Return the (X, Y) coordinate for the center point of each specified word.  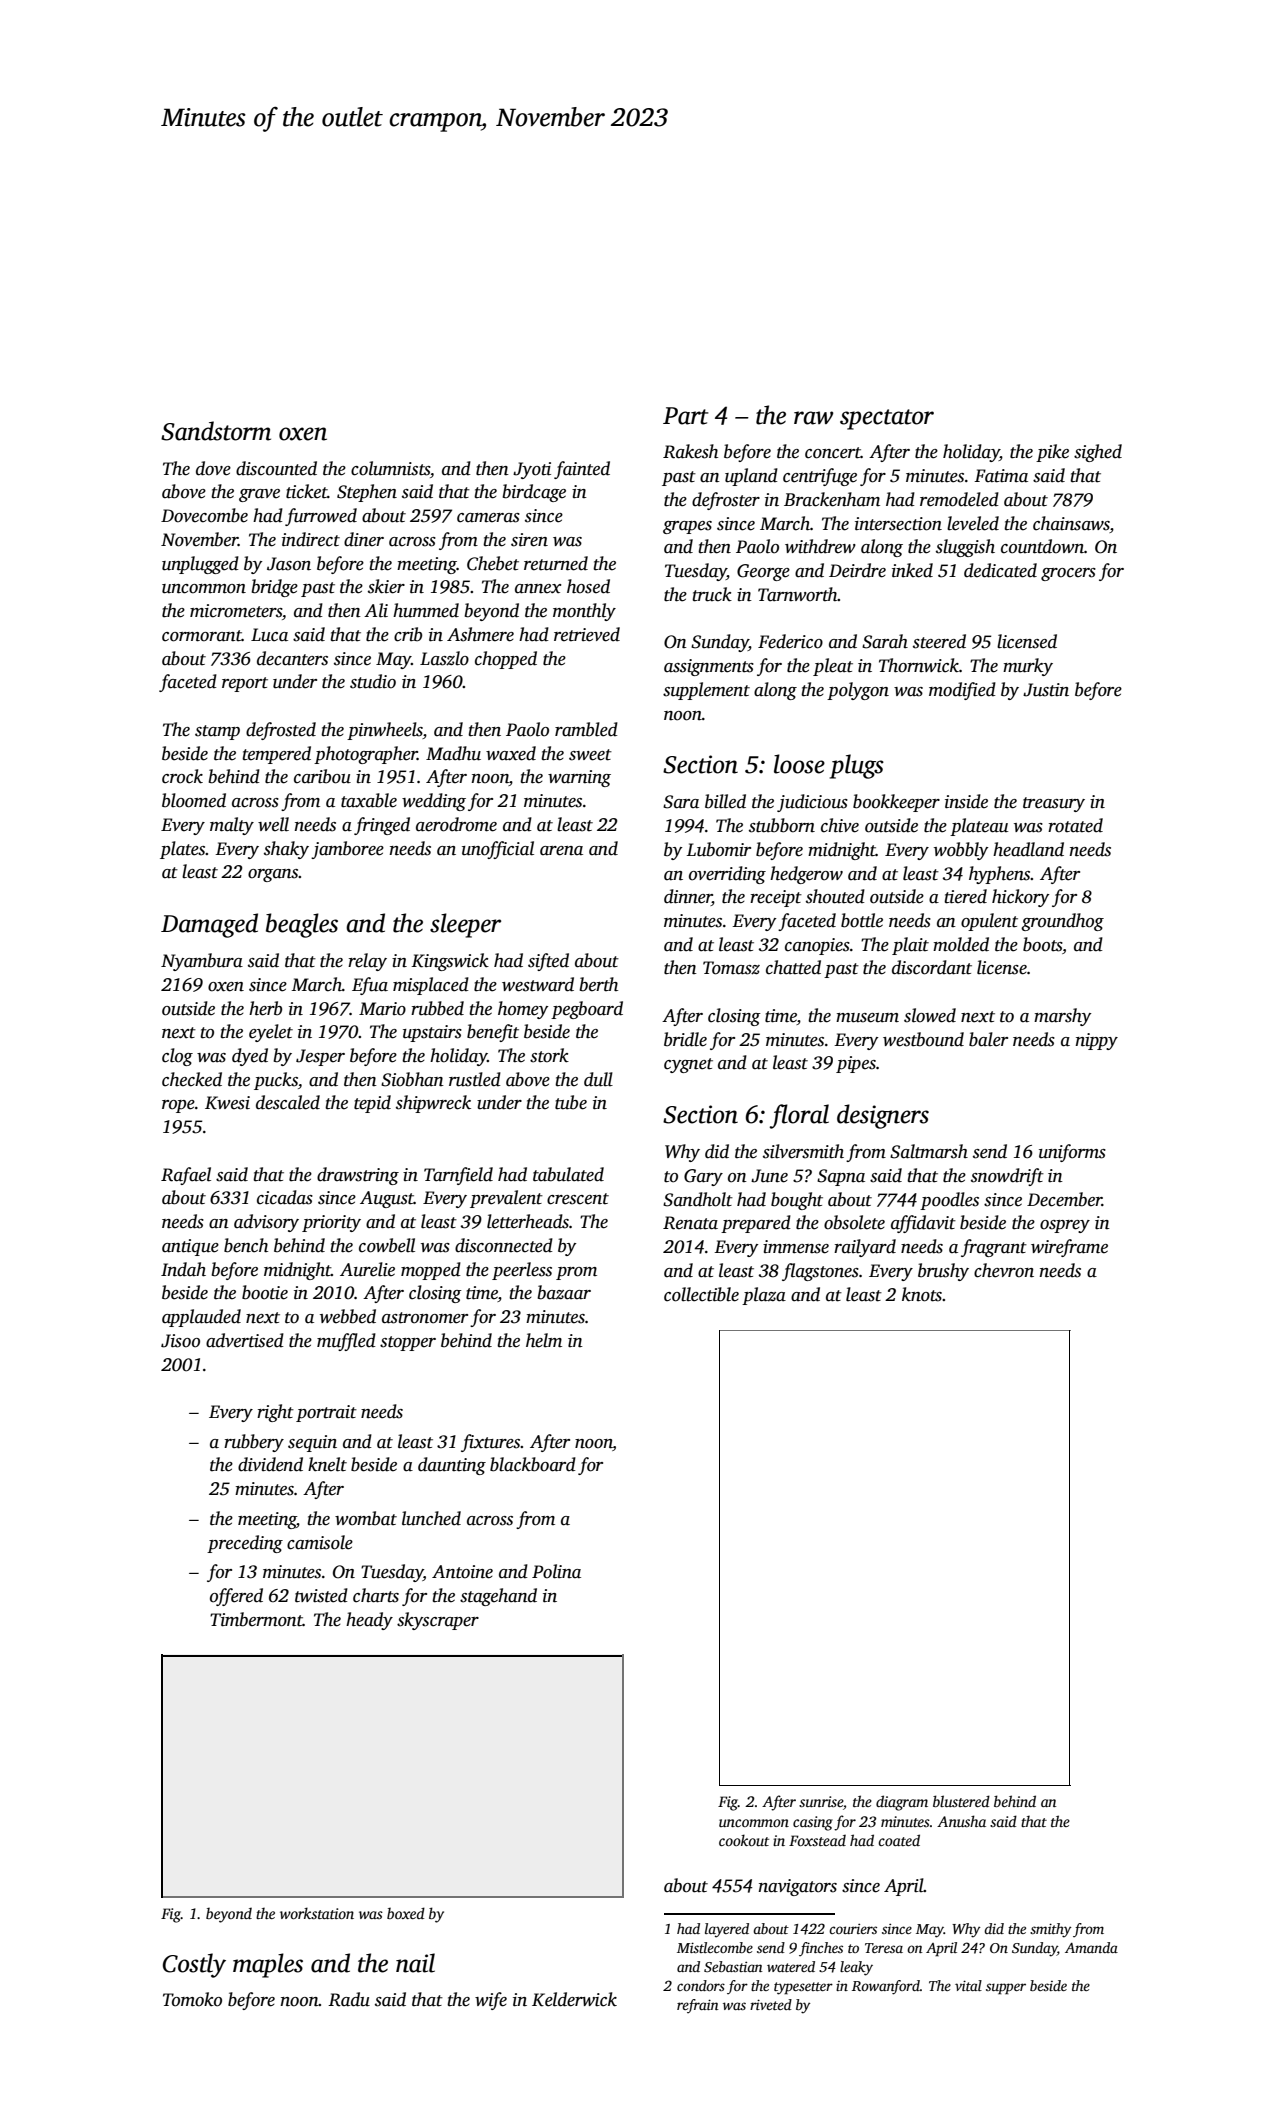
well (273, 824)
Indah (183, 1269)
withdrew (820, 546)
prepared (756, 1224)
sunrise (821, 1801)
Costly (194, 1965)
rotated (1075, 825)
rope (178, 1106)
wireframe (1069, 1248)
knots (922, 1294)
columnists (390, 468)
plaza (764, 1296)
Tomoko (192, 1999)
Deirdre (857, 570)
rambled (586, 729)
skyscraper (438, 1621)
